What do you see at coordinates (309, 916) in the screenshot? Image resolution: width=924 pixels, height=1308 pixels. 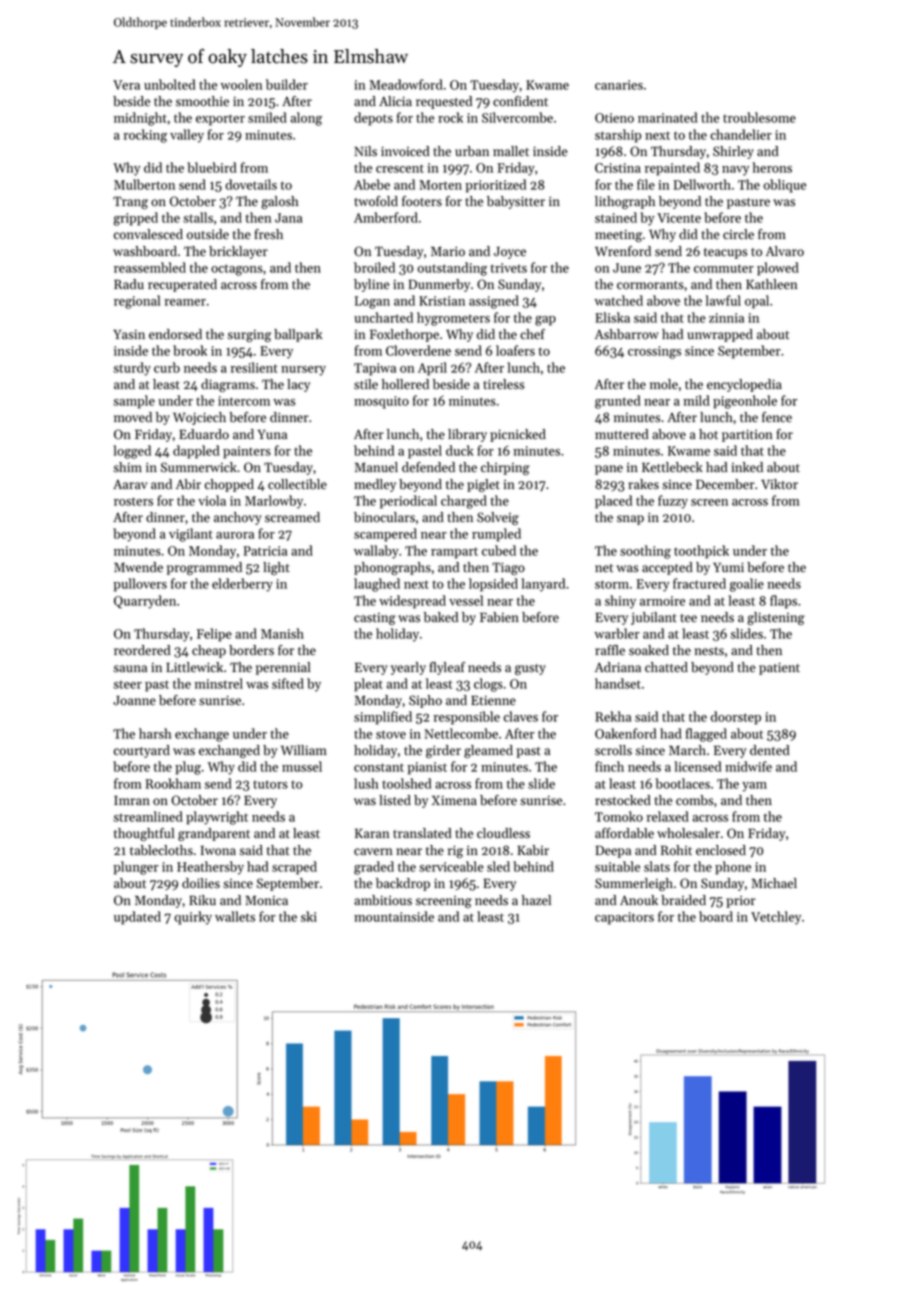 I see `ski` at bounding box center [309, 916].
